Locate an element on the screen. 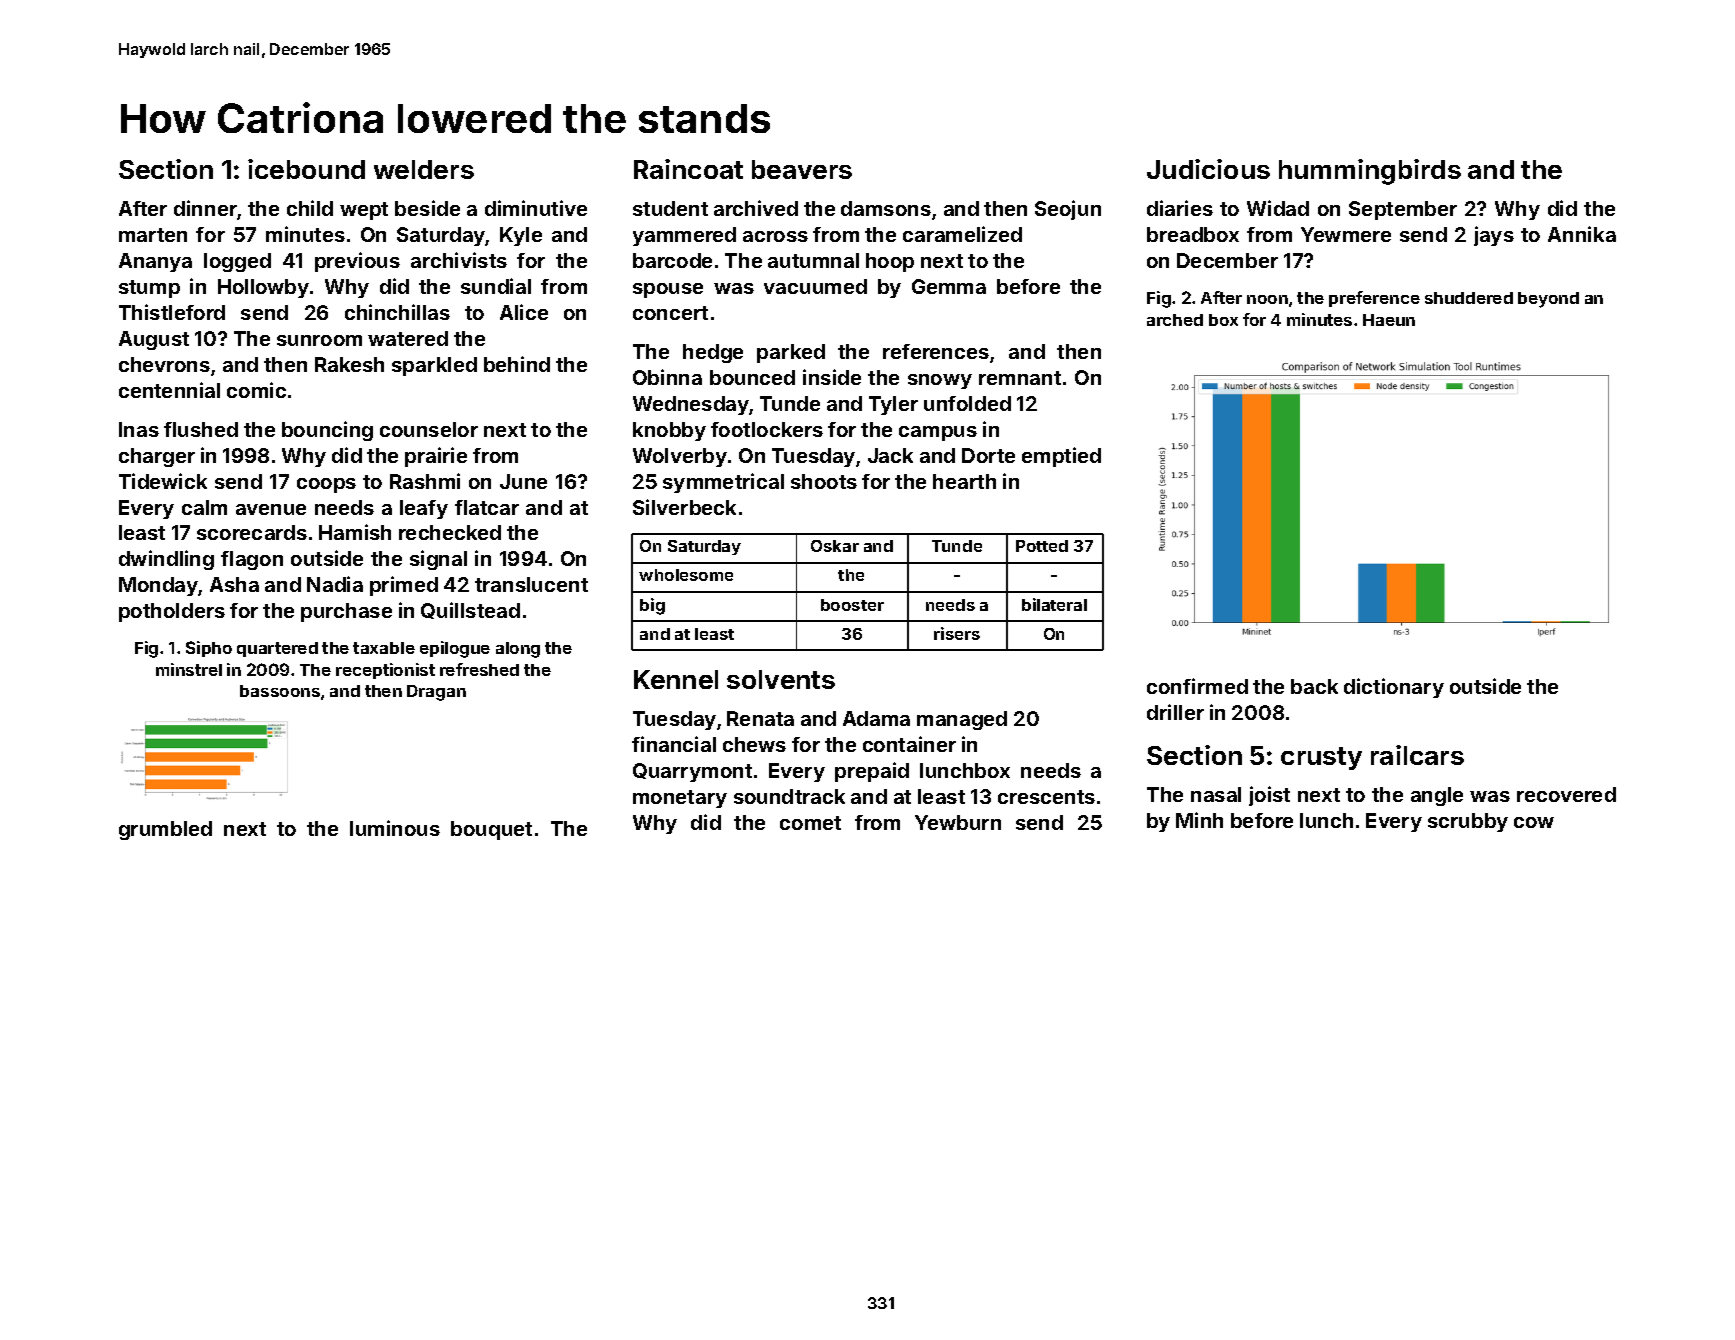 The image size is (1735, 1340). icebound is located at coordinates (306, 169).
